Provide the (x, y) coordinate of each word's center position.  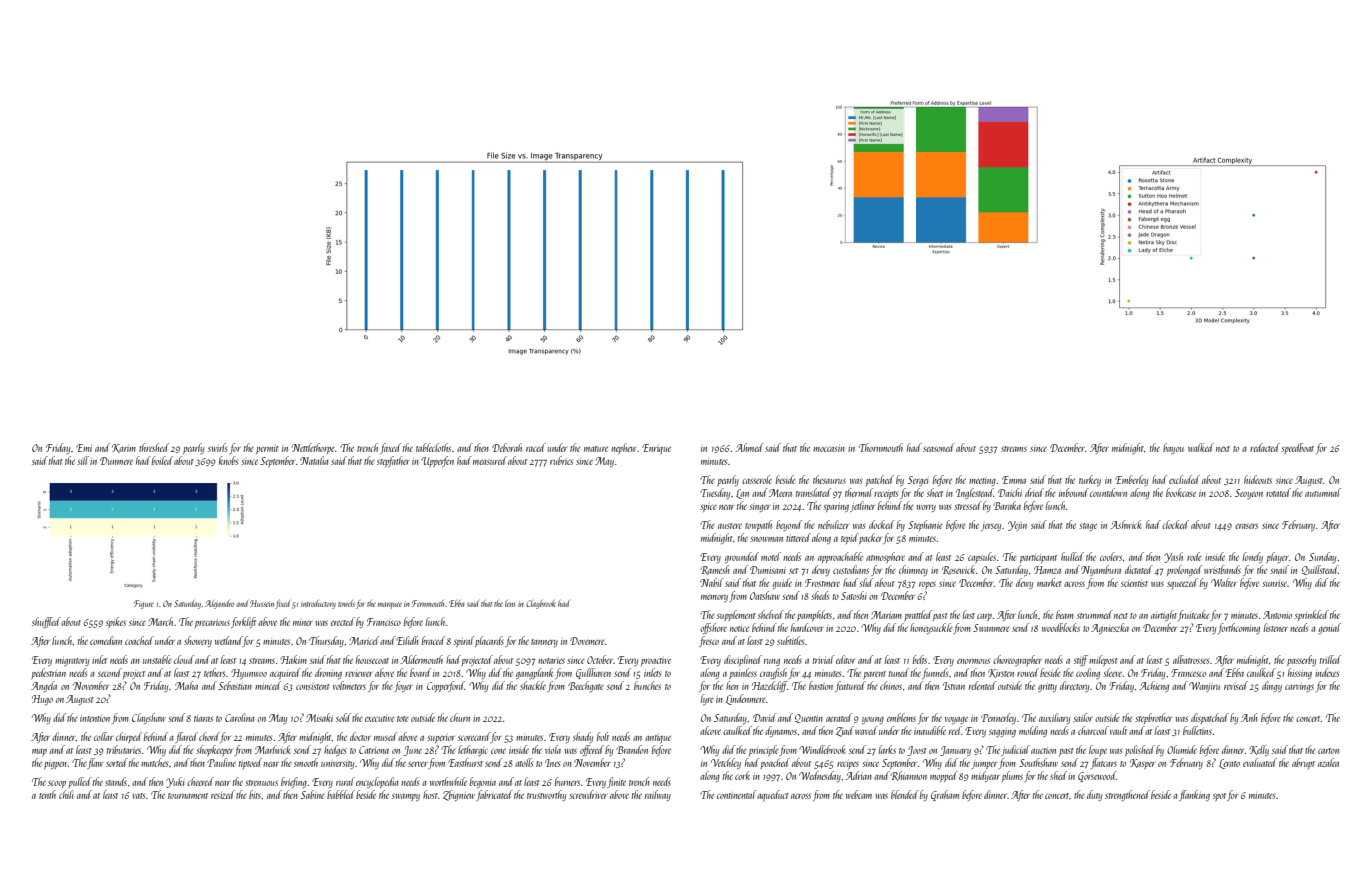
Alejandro (219, 604)
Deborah (507, 447)
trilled (1330, 659)
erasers (1246, 526)
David (765, 717)
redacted (1265, 447)
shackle (533, 685)
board (420, 672)
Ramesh (714, 570)
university (337, 765)
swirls (217, 447)
